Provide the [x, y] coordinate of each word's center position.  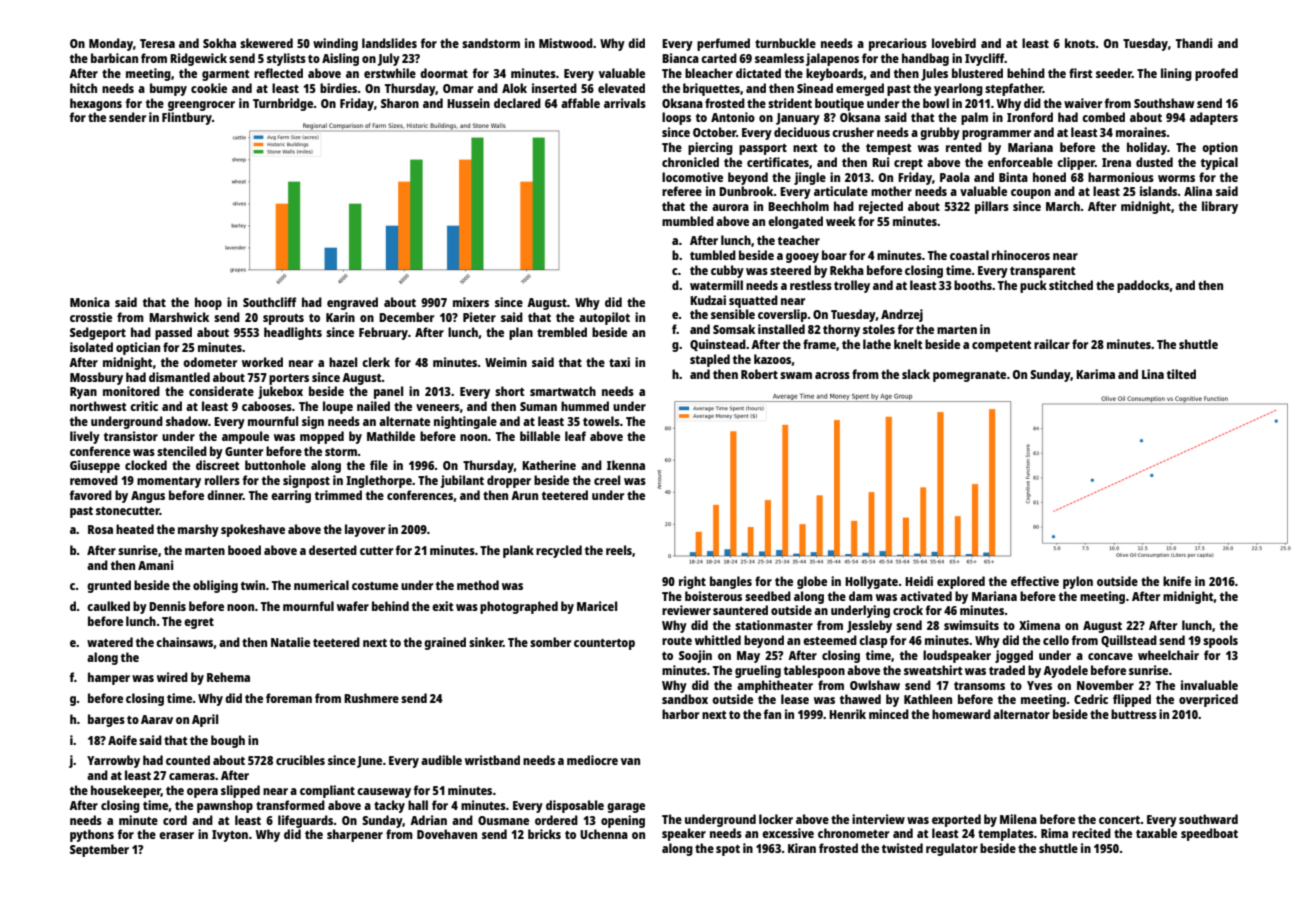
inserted [554, 88]
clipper [1076, 163]
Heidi [919, 581]
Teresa [157, 43]
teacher [798, 240]
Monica [90, 302]
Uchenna [604, 834]
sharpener [355, 835]
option [1220, 148]
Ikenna [626, 465]
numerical [321, 585]
